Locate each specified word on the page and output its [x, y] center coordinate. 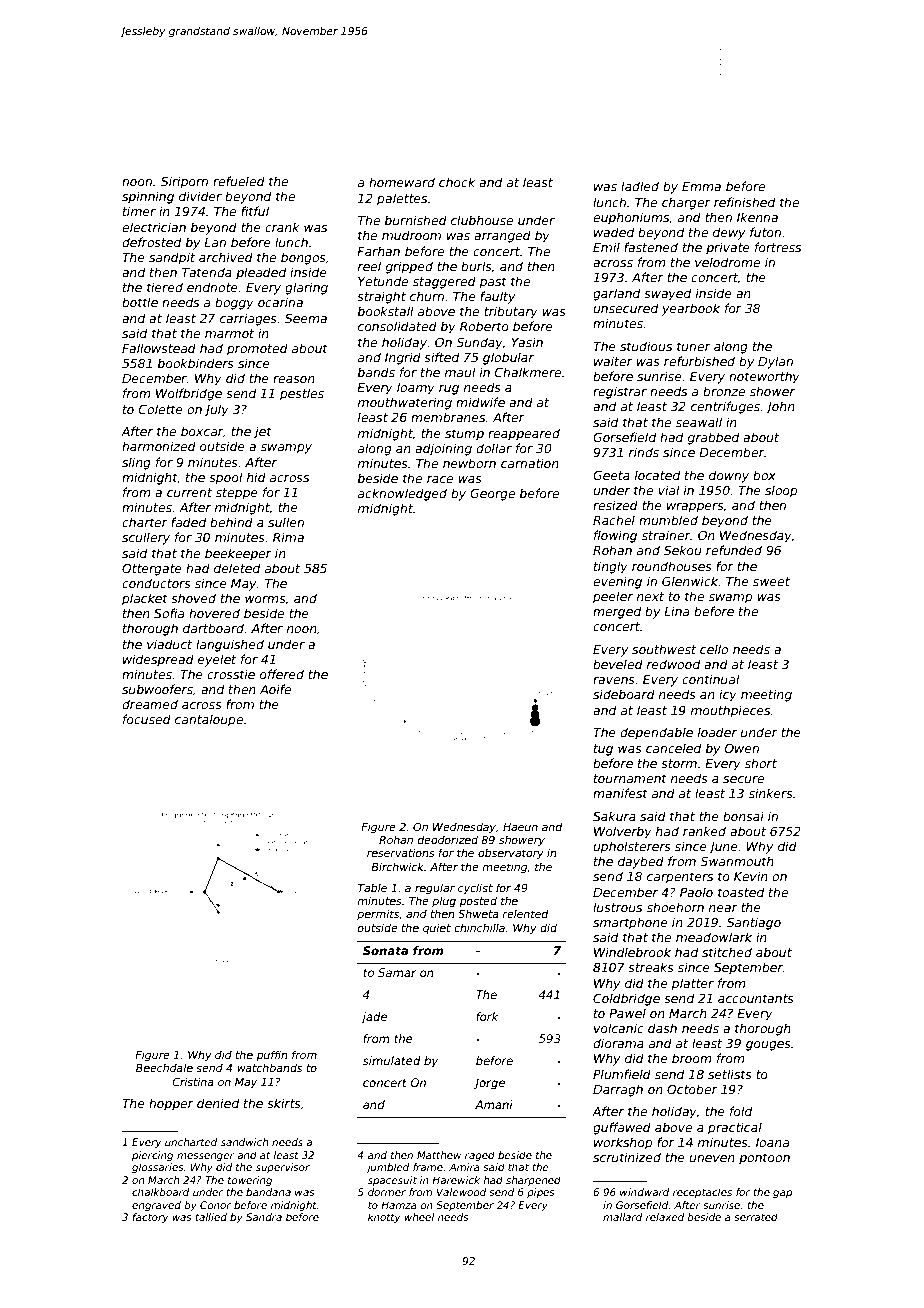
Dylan [775, 362]
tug [603, 750]
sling [136, 463]
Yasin [527, 342]
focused [147, 719]
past [493, 283]
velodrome [727, 262]
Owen [741, 748]
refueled [239, 181]
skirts [284, 1103]
